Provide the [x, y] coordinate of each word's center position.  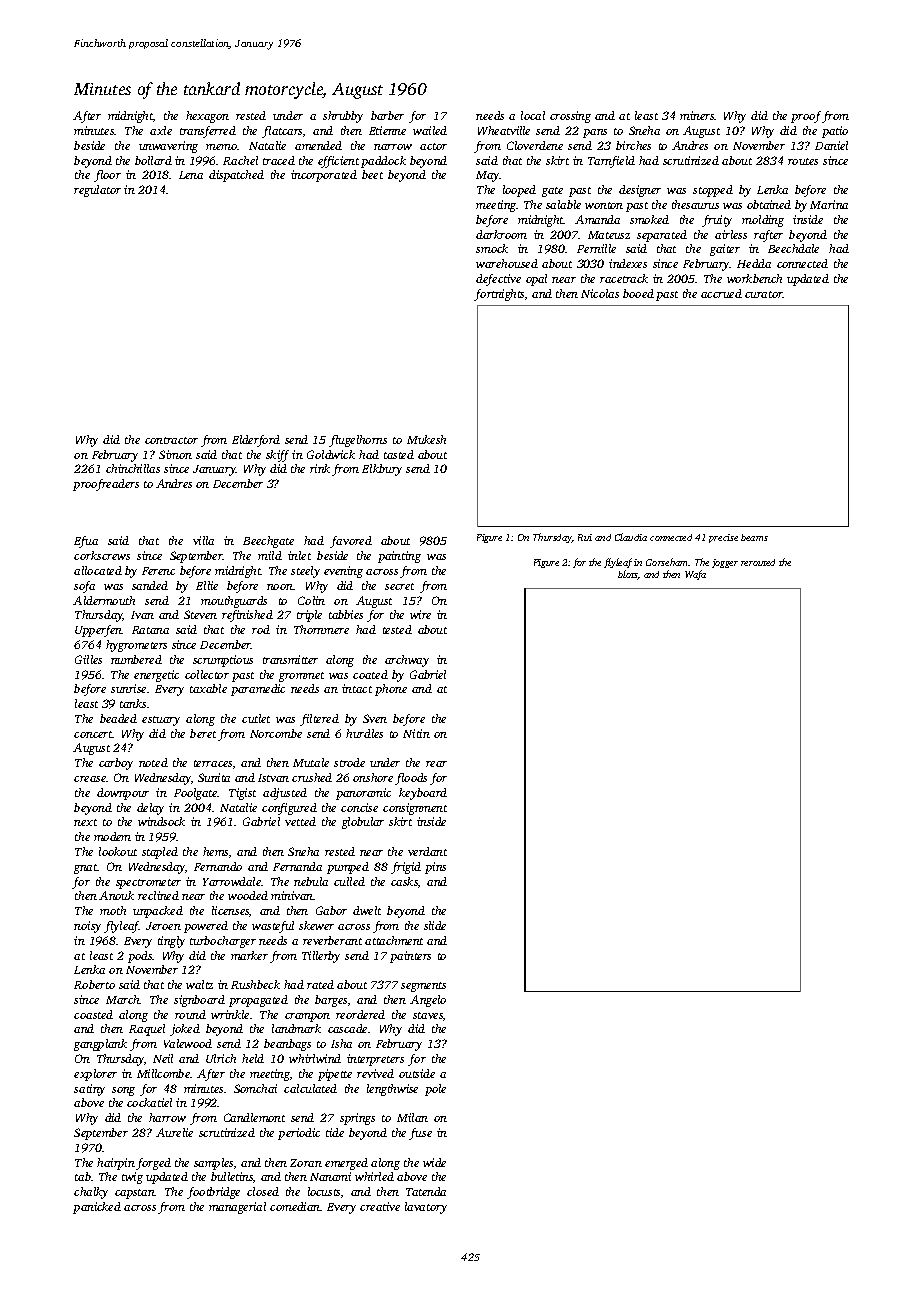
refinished [247, 616]
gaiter [725, 250]
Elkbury [382, 470]
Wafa [695, 575]
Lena [191, 175]
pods [140, 957]
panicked [97, 1208]
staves [428, 1015]
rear [436, 764]
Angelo [428, 1001]
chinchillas [133, 468]
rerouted [758, 562]
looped [519, 191]
